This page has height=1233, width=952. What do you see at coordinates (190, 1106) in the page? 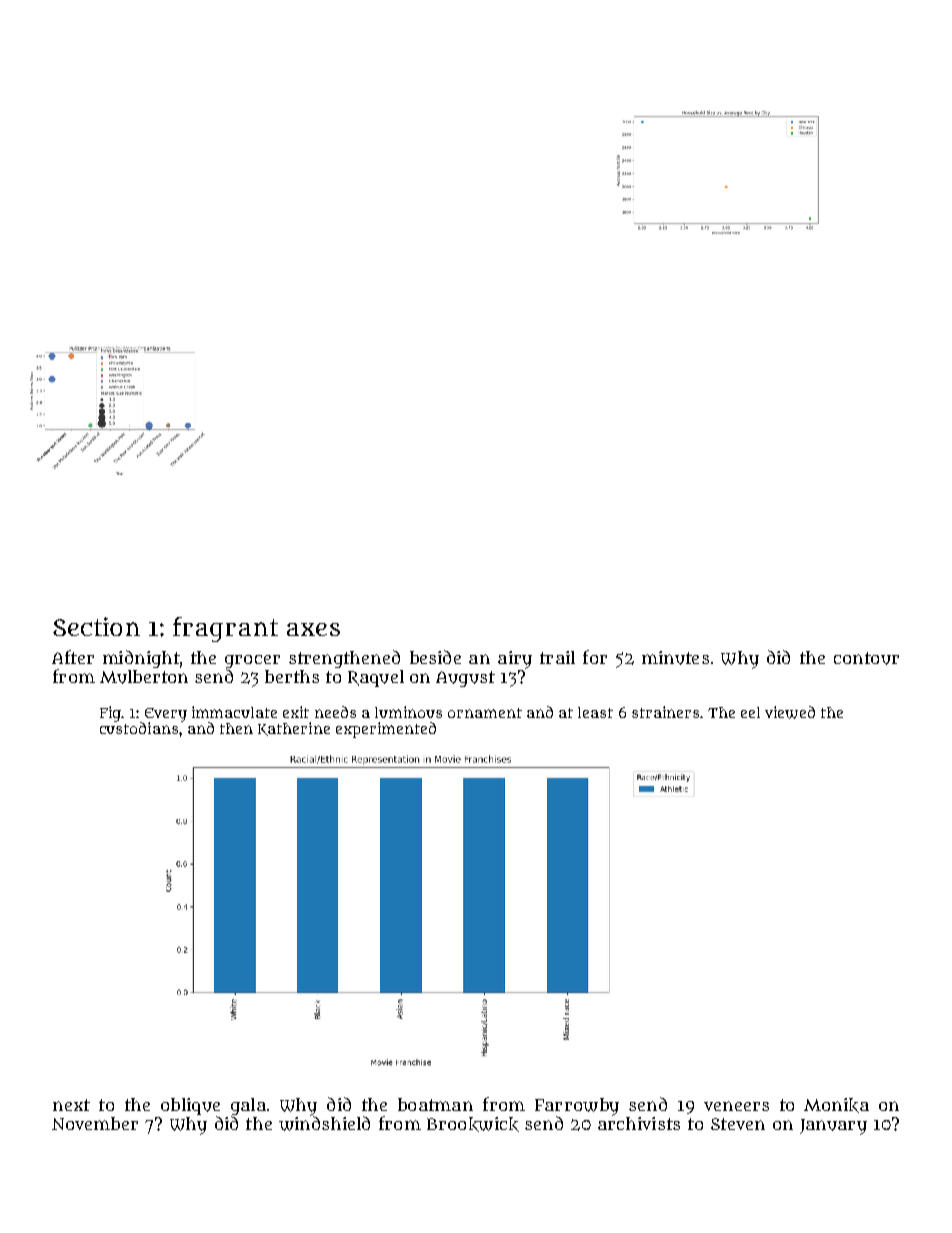
I see `oblique` at bounding box center [190, 1106].
